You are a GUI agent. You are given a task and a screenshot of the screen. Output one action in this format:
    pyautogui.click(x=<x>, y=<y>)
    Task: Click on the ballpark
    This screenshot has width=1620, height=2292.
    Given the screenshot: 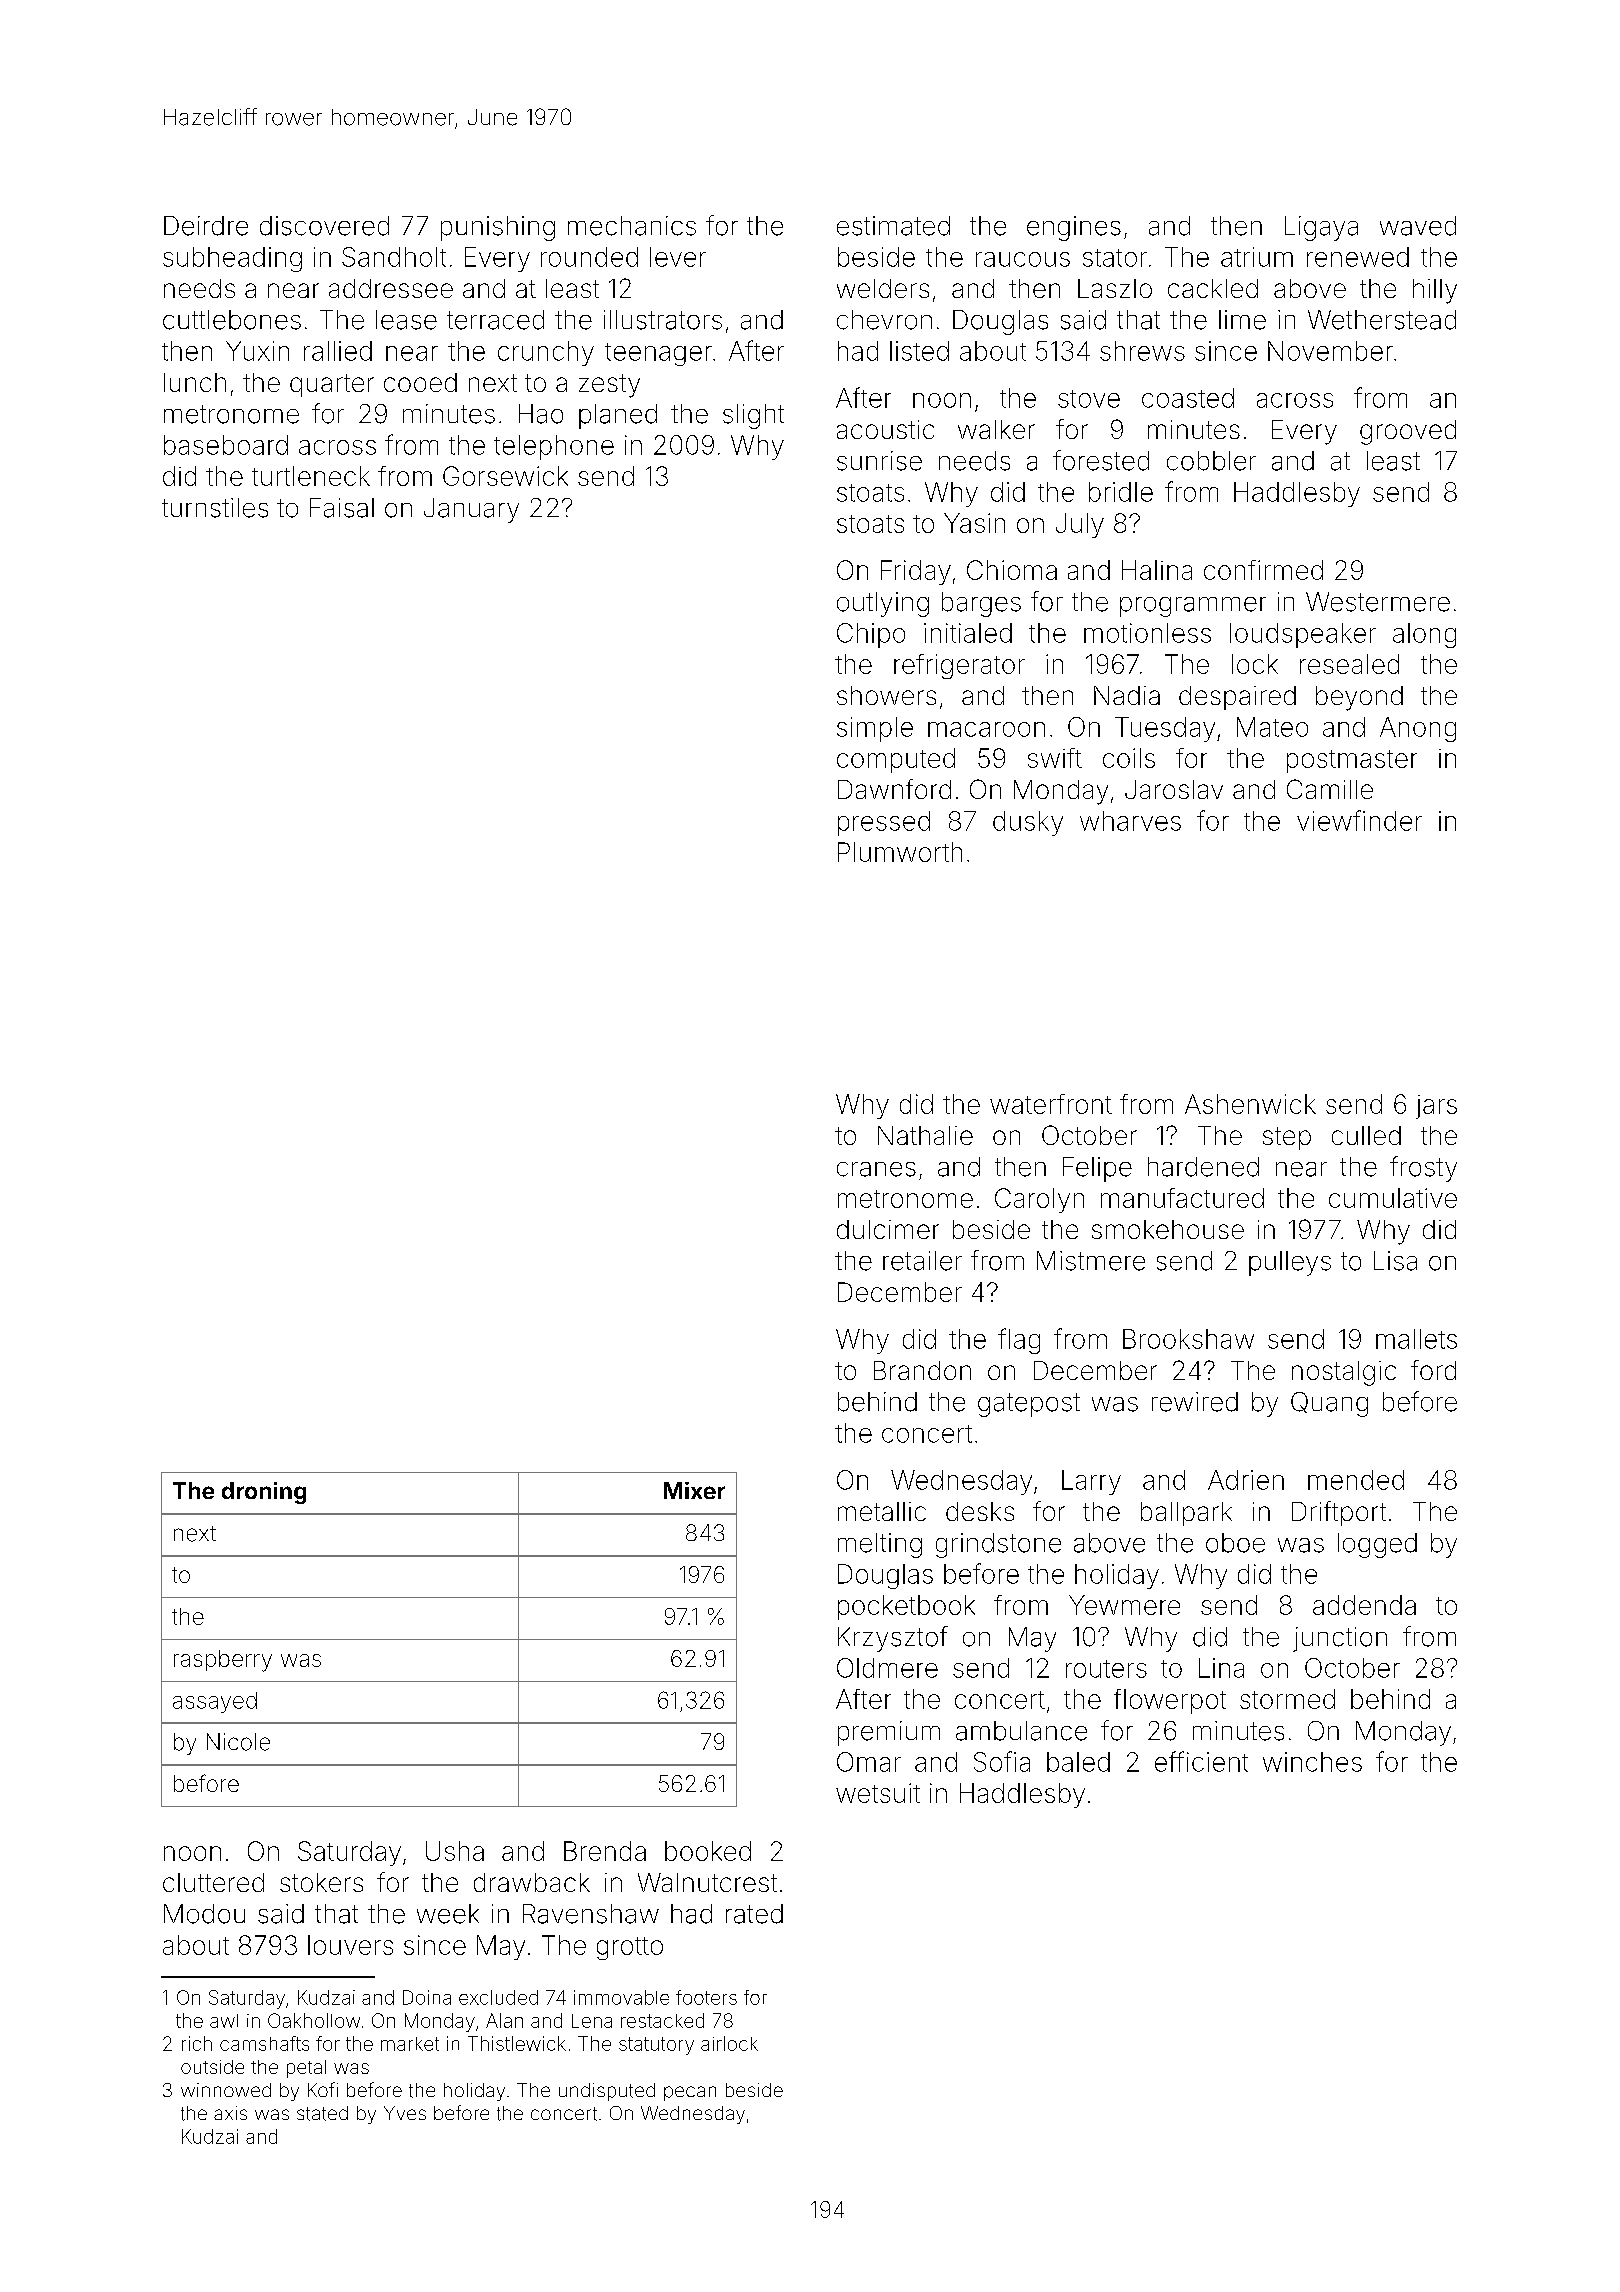 What is the action you would take?
    pyautogui.click(x=1186, y=1514)
